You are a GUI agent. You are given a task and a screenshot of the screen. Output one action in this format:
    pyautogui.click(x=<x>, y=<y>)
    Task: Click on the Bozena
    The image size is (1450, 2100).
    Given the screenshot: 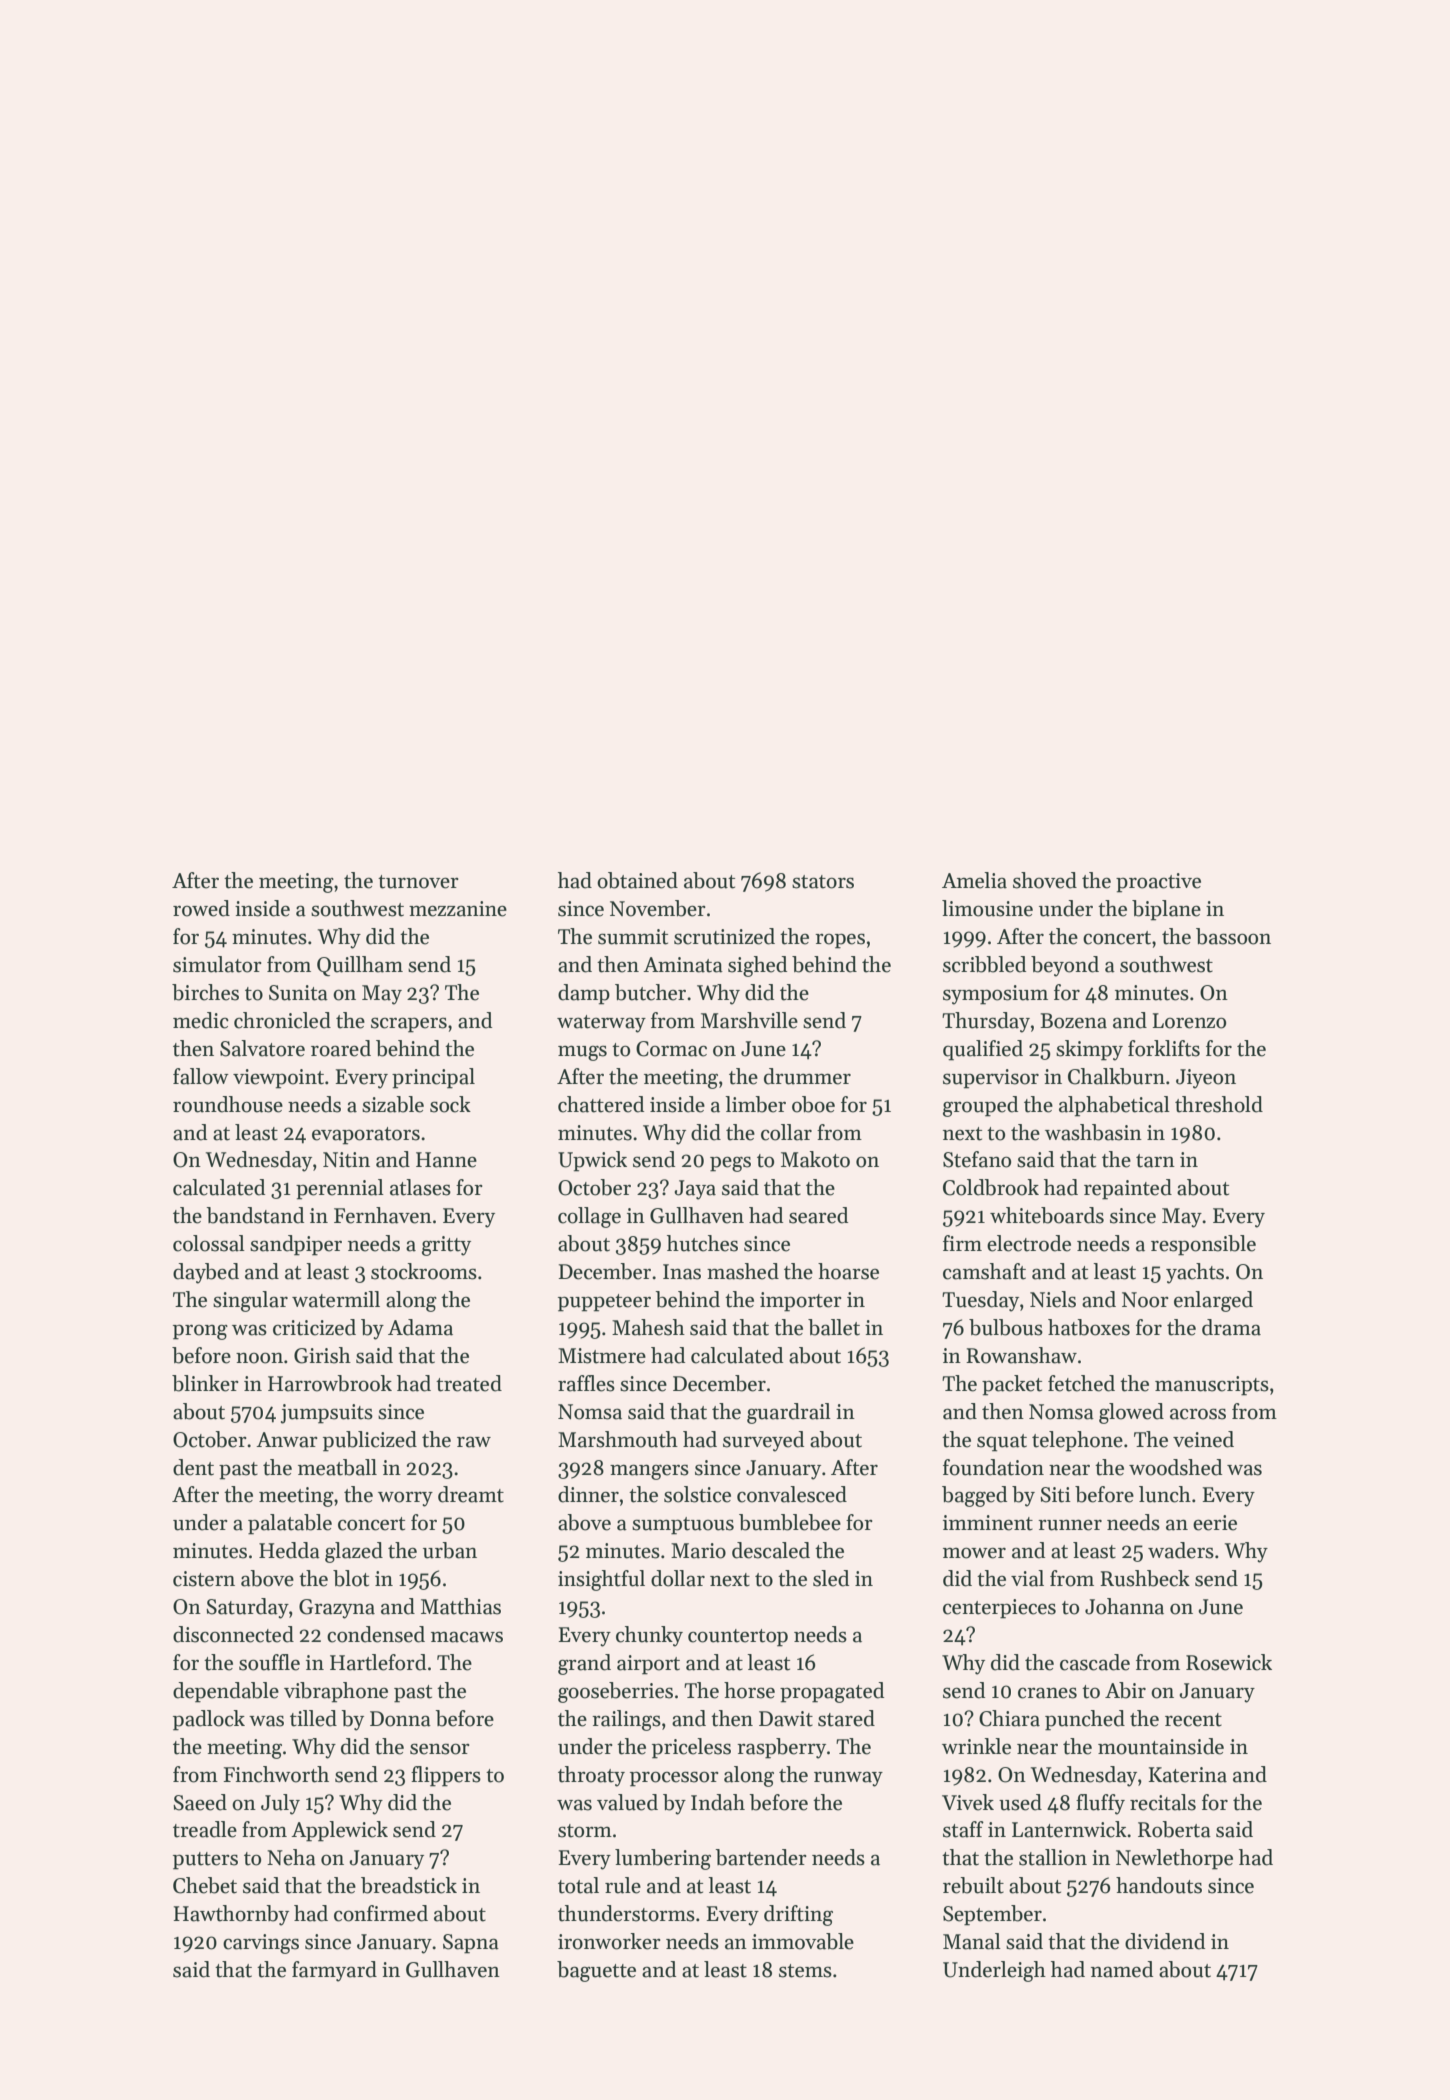 What is the action you would take?
    pyautogui.click(x=1073, y=1021)
